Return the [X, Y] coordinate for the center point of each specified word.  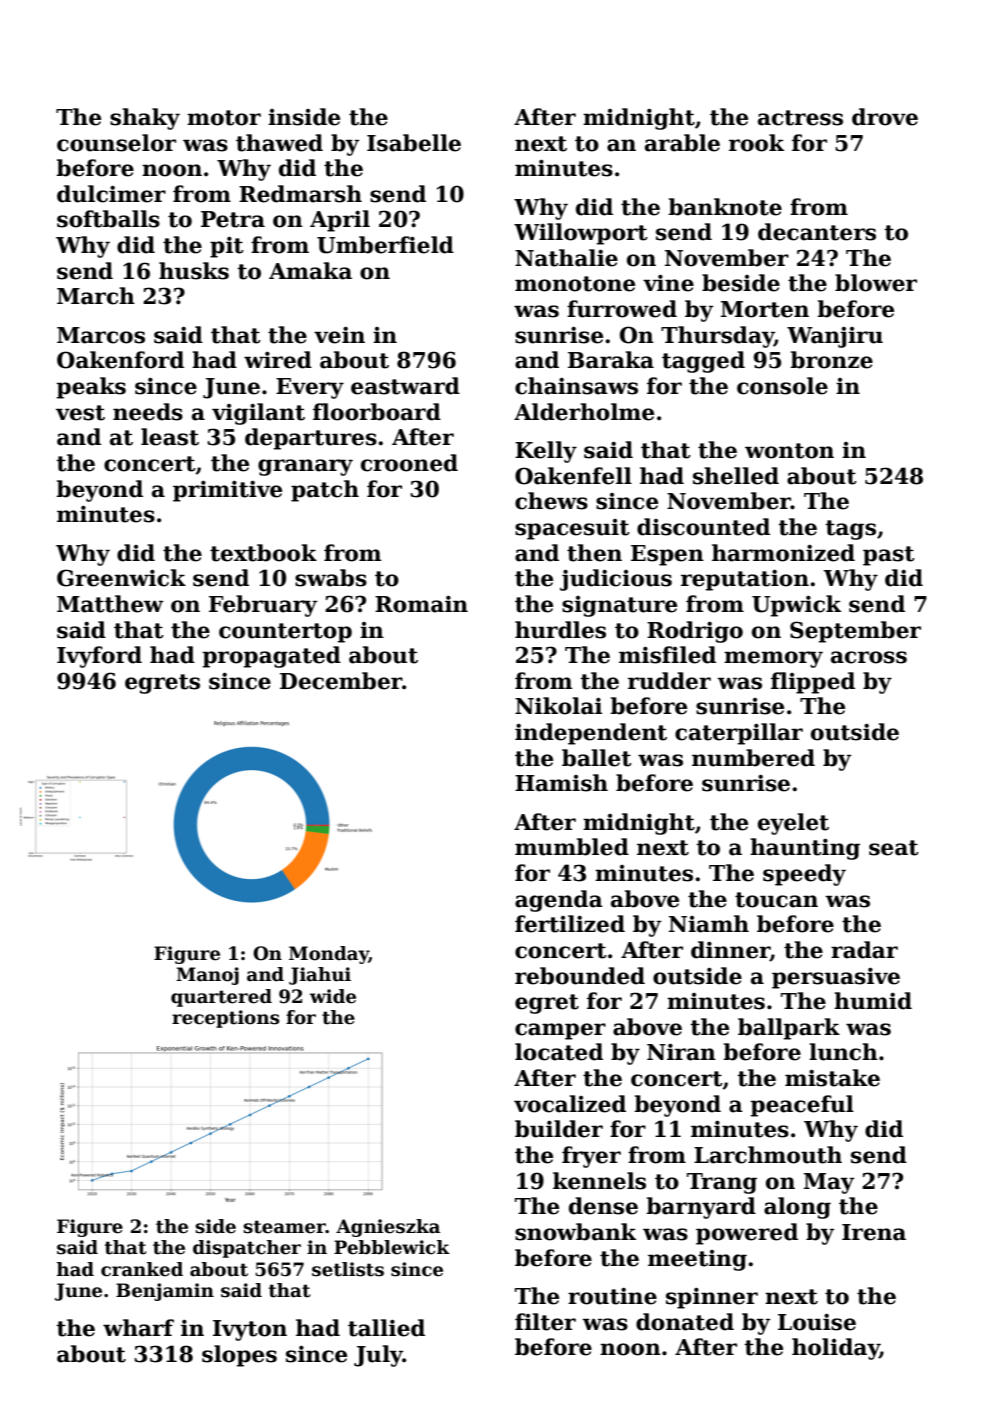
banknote [725, 207]
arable [682, 143]
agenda [559, 901]
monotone [575, 284]
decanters [817, 232]
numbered [753, 758]
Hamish [561, 783]
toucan [776, 900]
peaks [91, 388]
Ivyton [250, 1330]
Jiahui [320, 976]
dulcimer [111, 194]
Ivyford [99, 657]
